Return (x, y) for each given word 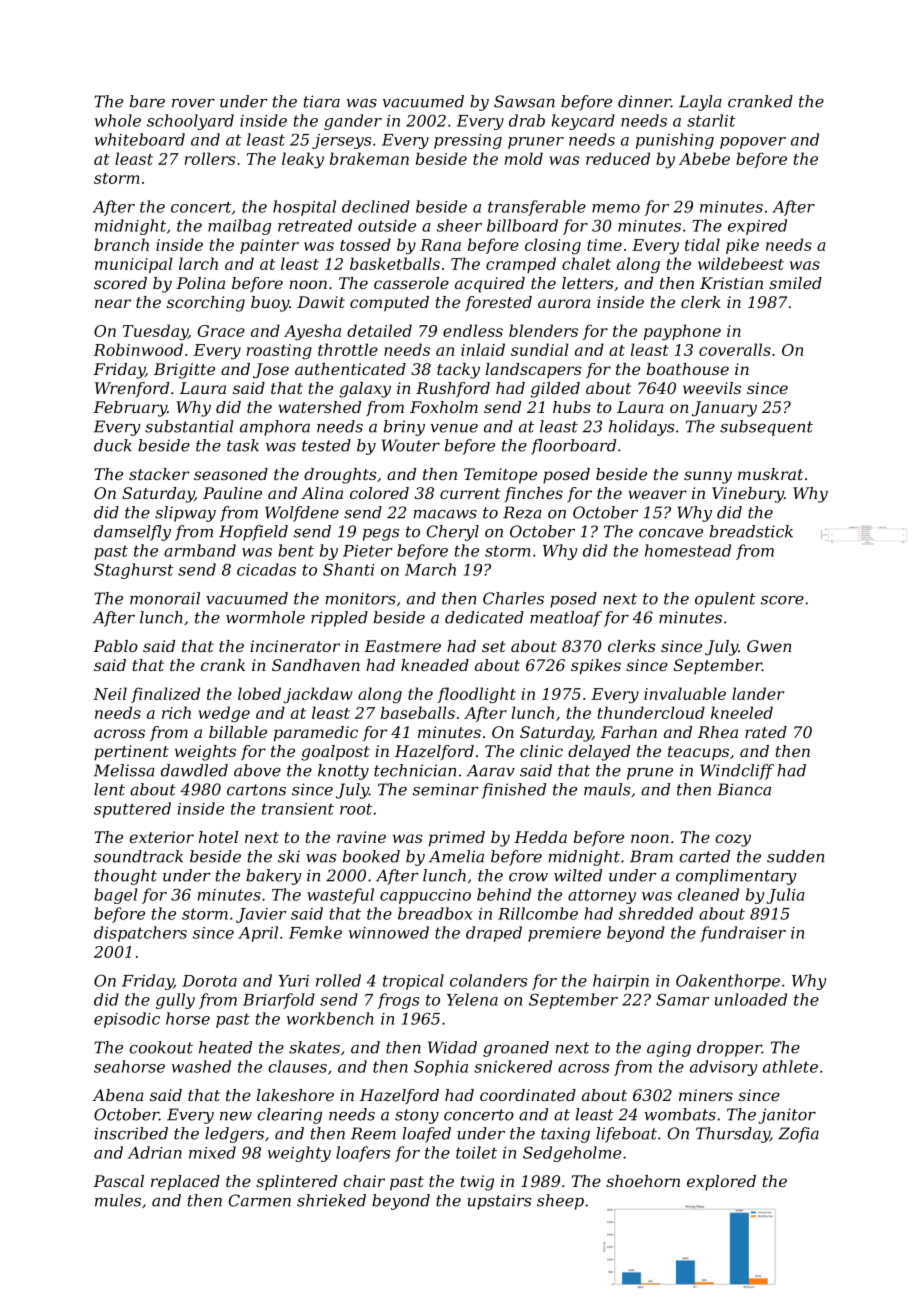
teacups (698, 753)
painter (269, 246)
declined (376, 206)
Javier (261, 915)
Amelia (456, 856)
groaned (516, 1049)
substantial (189, 426)
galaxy (365, 390)
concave (671, 533)
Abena (118, 1095)
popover (753, 143)
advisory (723, 1068)
